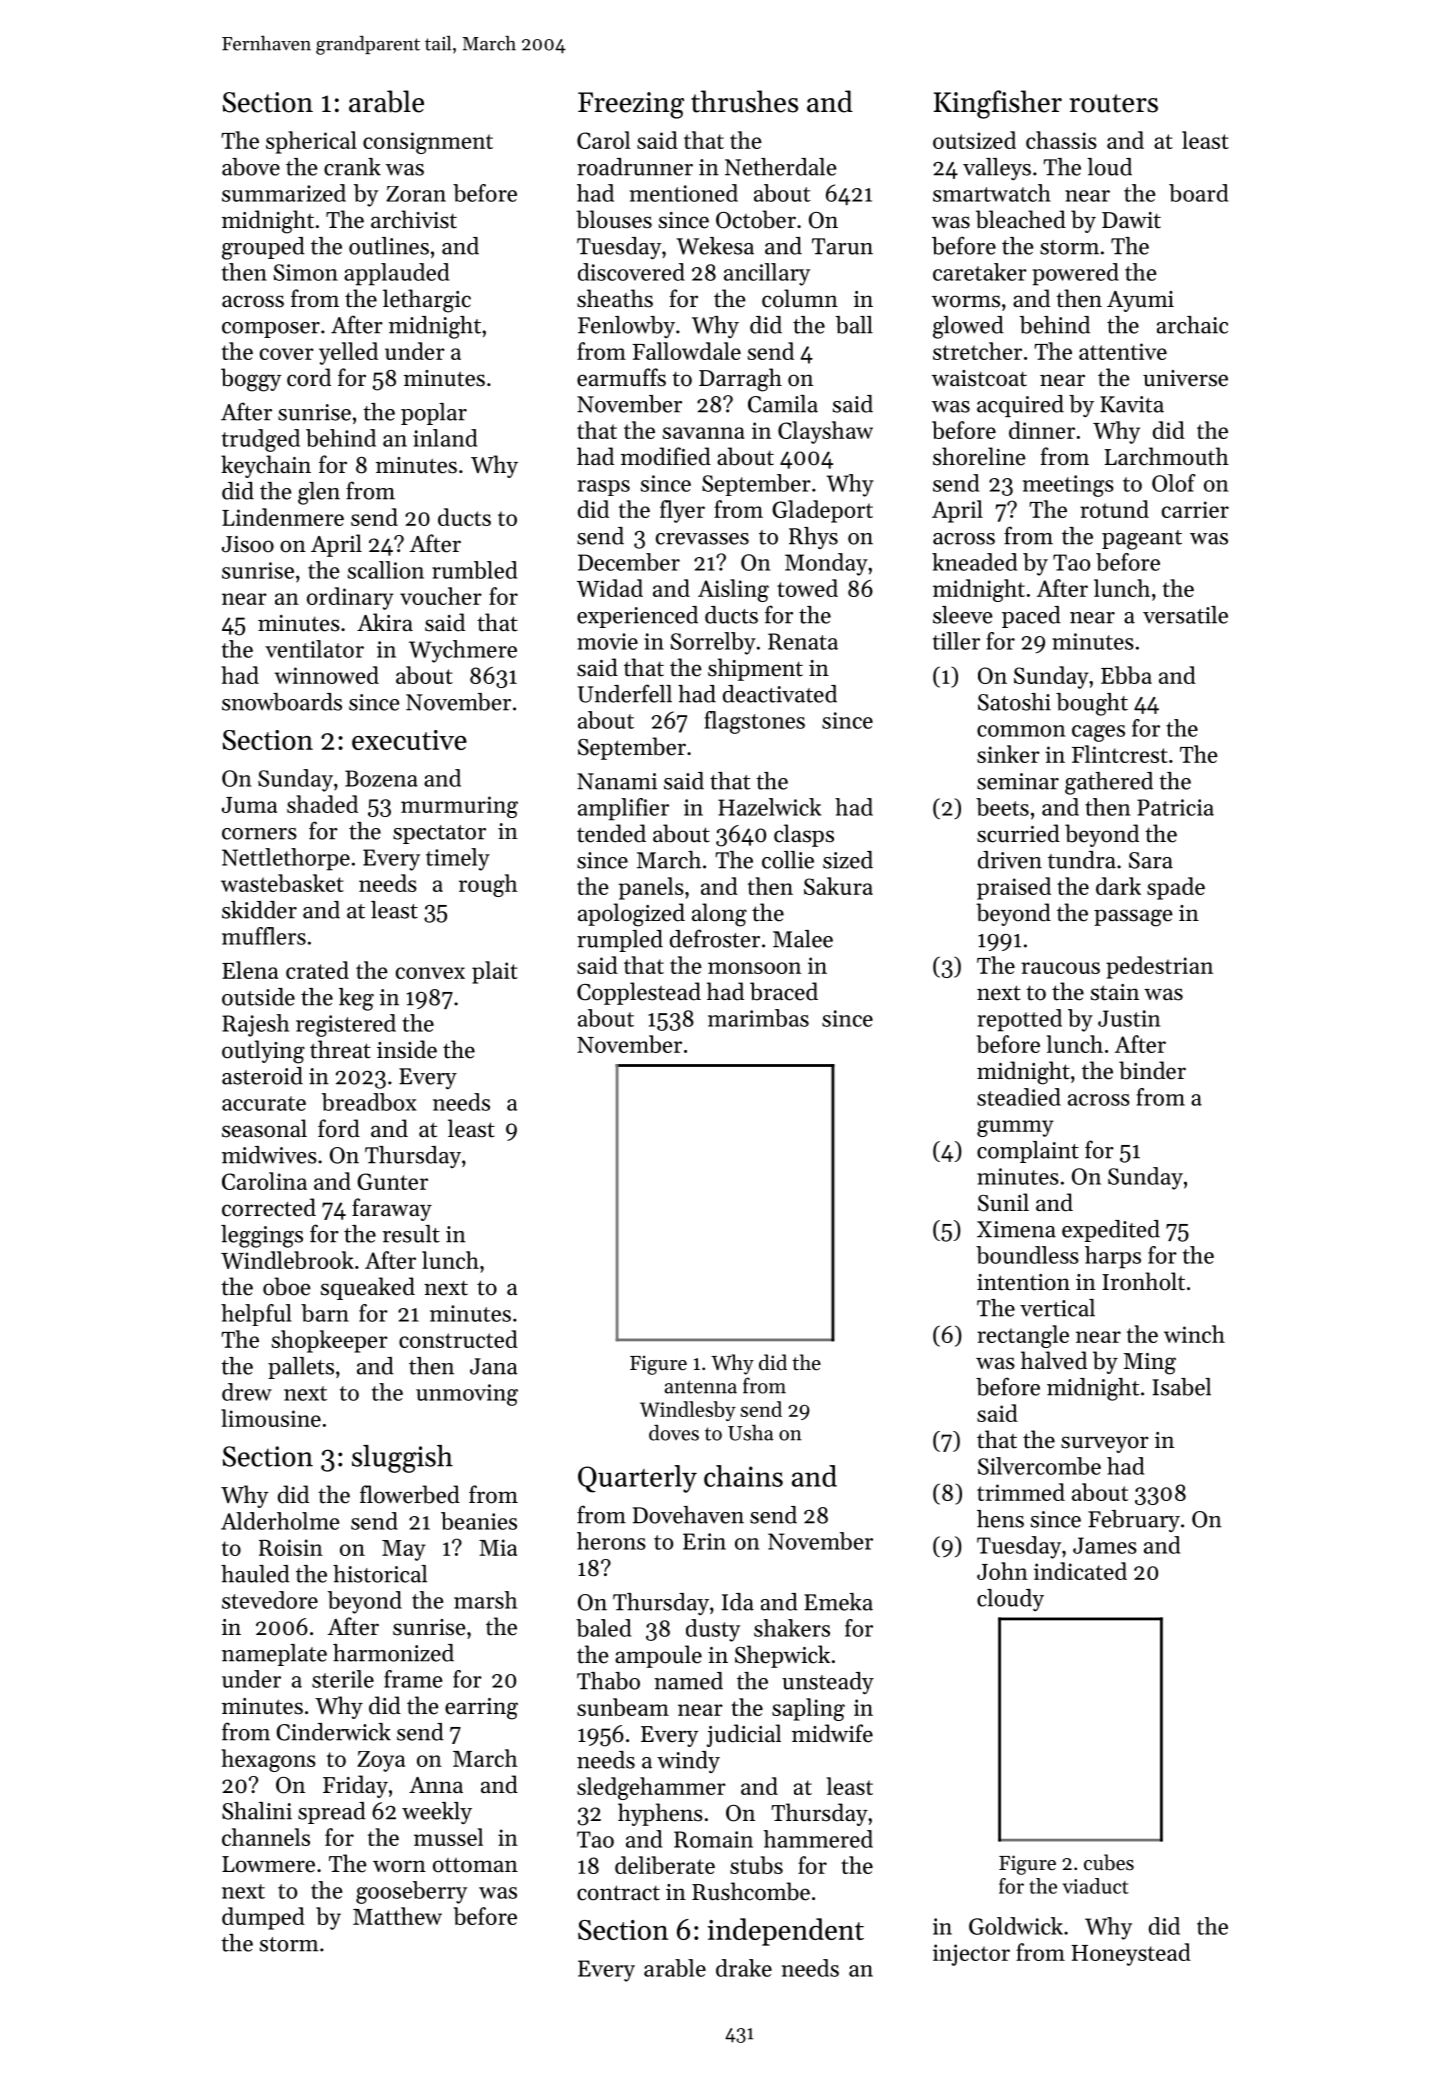 The width and height of the screenshot is (1450, 2100). What do you see at coordinates (1098, 733) in the screenshot?
I see `cages` at bounding box center [1098, 733].
